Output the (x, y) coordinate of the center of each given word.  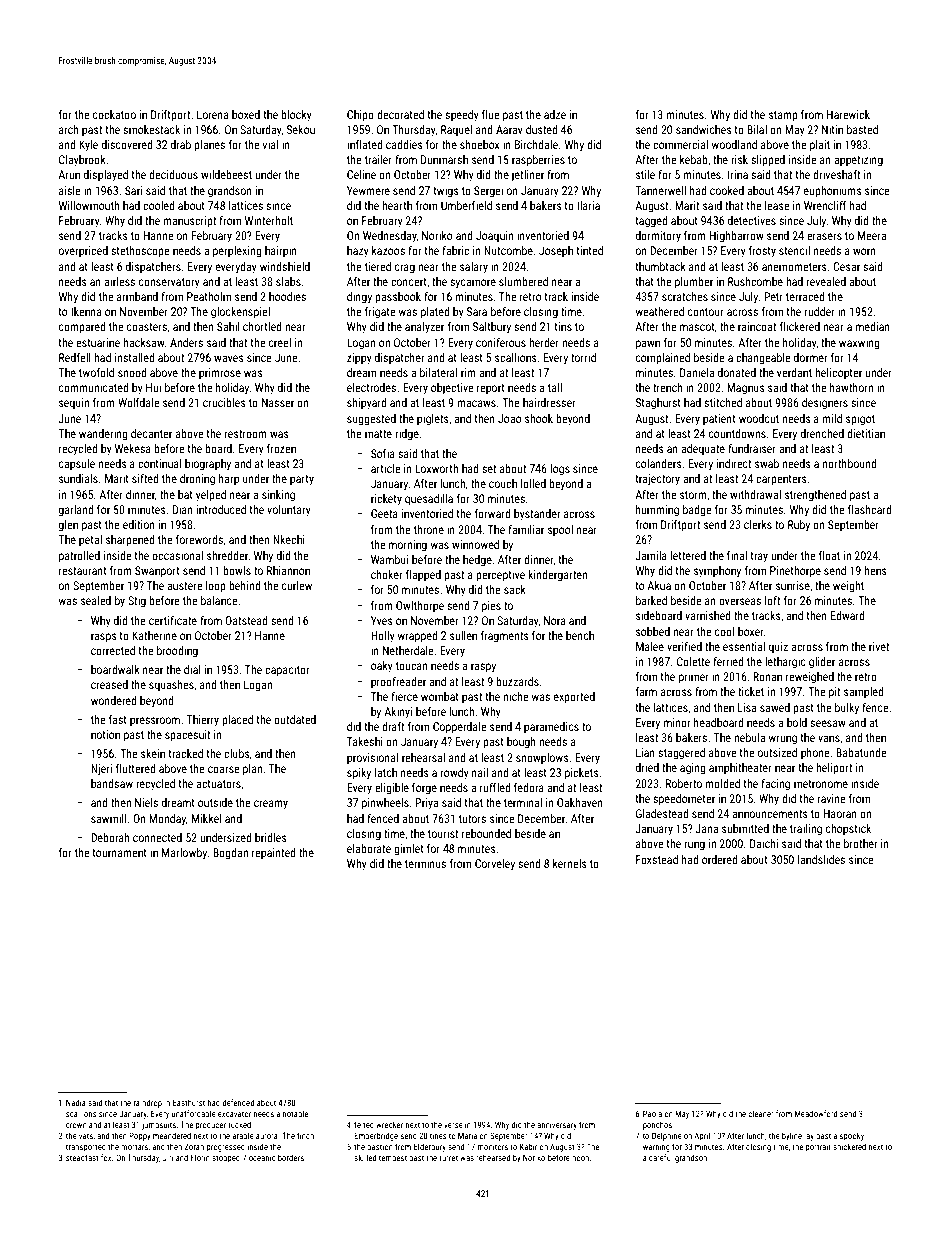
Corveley (495, 865)
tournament (119, 853)
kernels (570, 863)
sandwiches (704, 129)
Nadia (76, 1102)
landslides (821, 859)
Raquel (456, 131)
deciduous (173, 174)
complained (663, 359)
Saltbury (492, 328)
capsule (77, 465)
